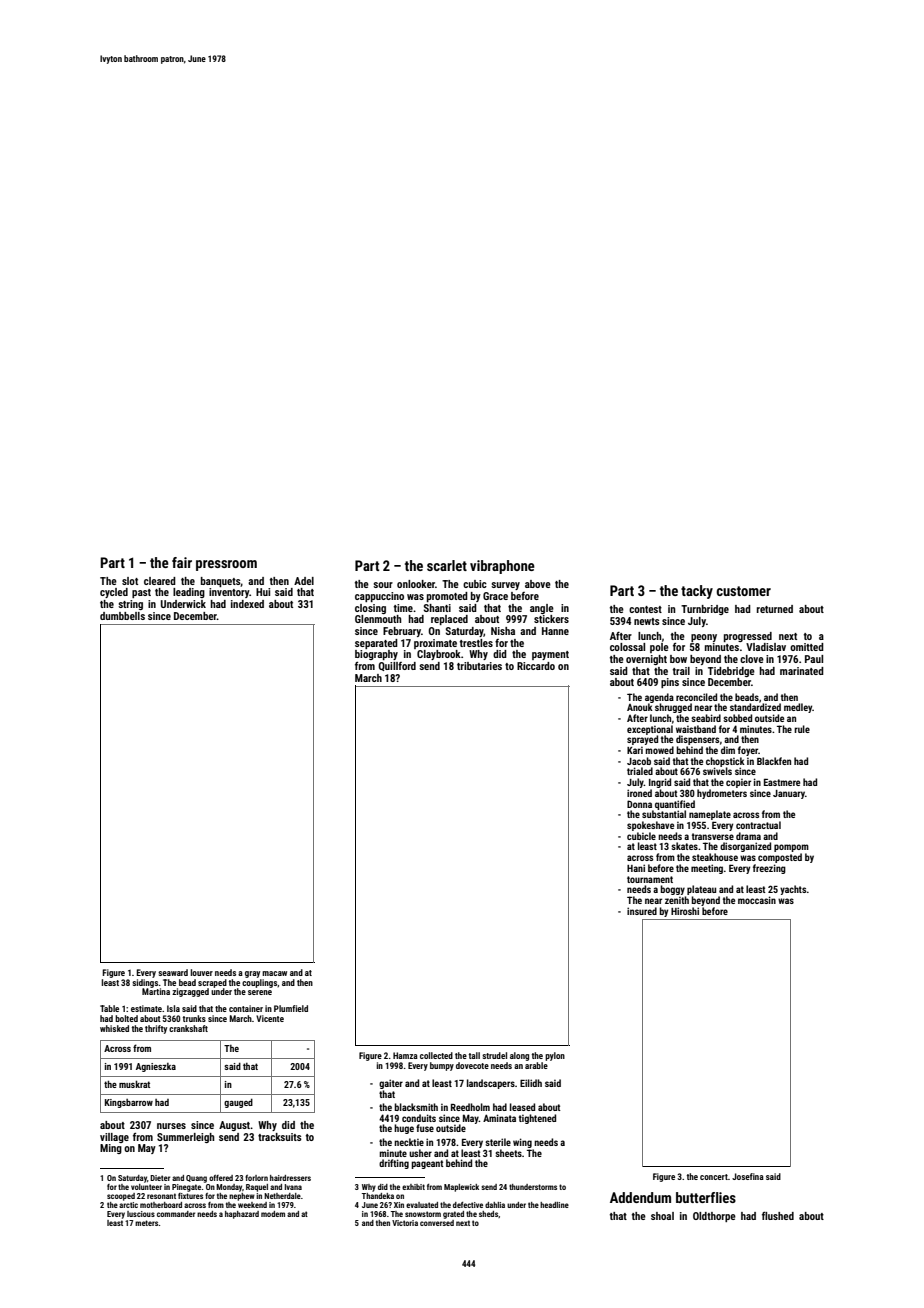 The image size is (924, 1308). I want to click on returned, so click(775, 609).
